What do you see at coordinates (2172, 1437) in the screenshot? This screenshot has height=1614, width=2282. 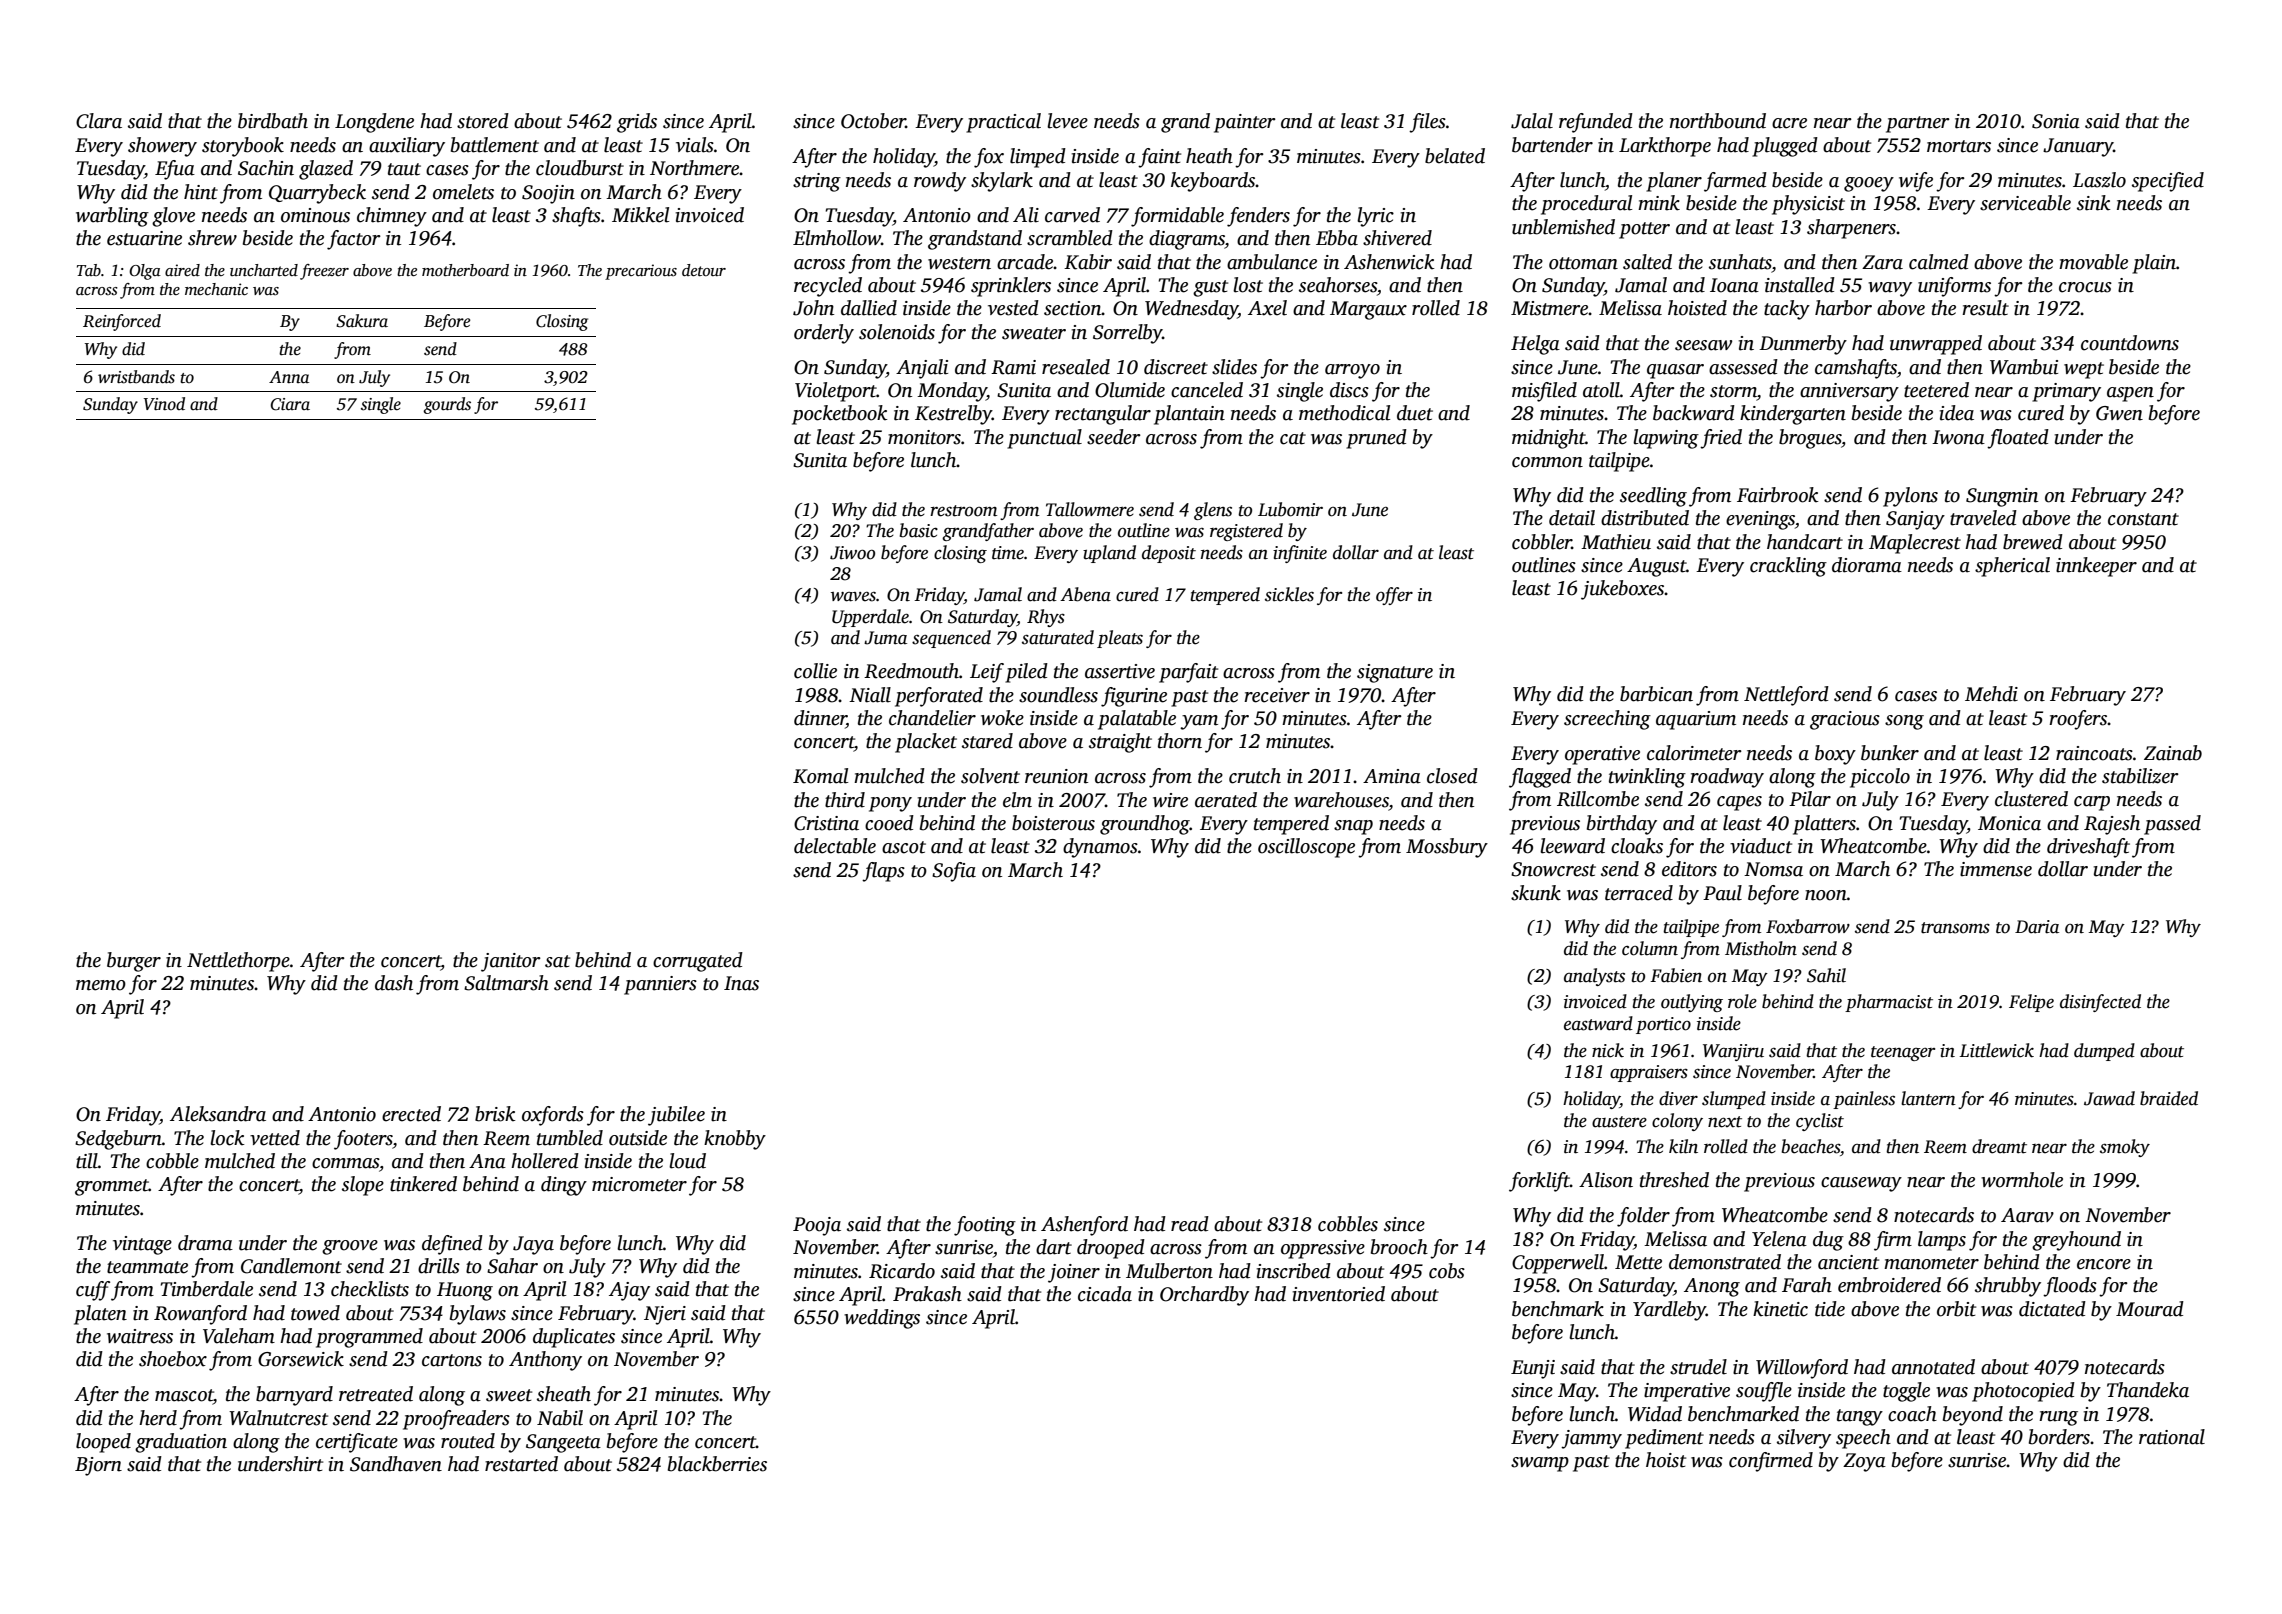 I see `rational` at bounding box center [2172, 1437].
